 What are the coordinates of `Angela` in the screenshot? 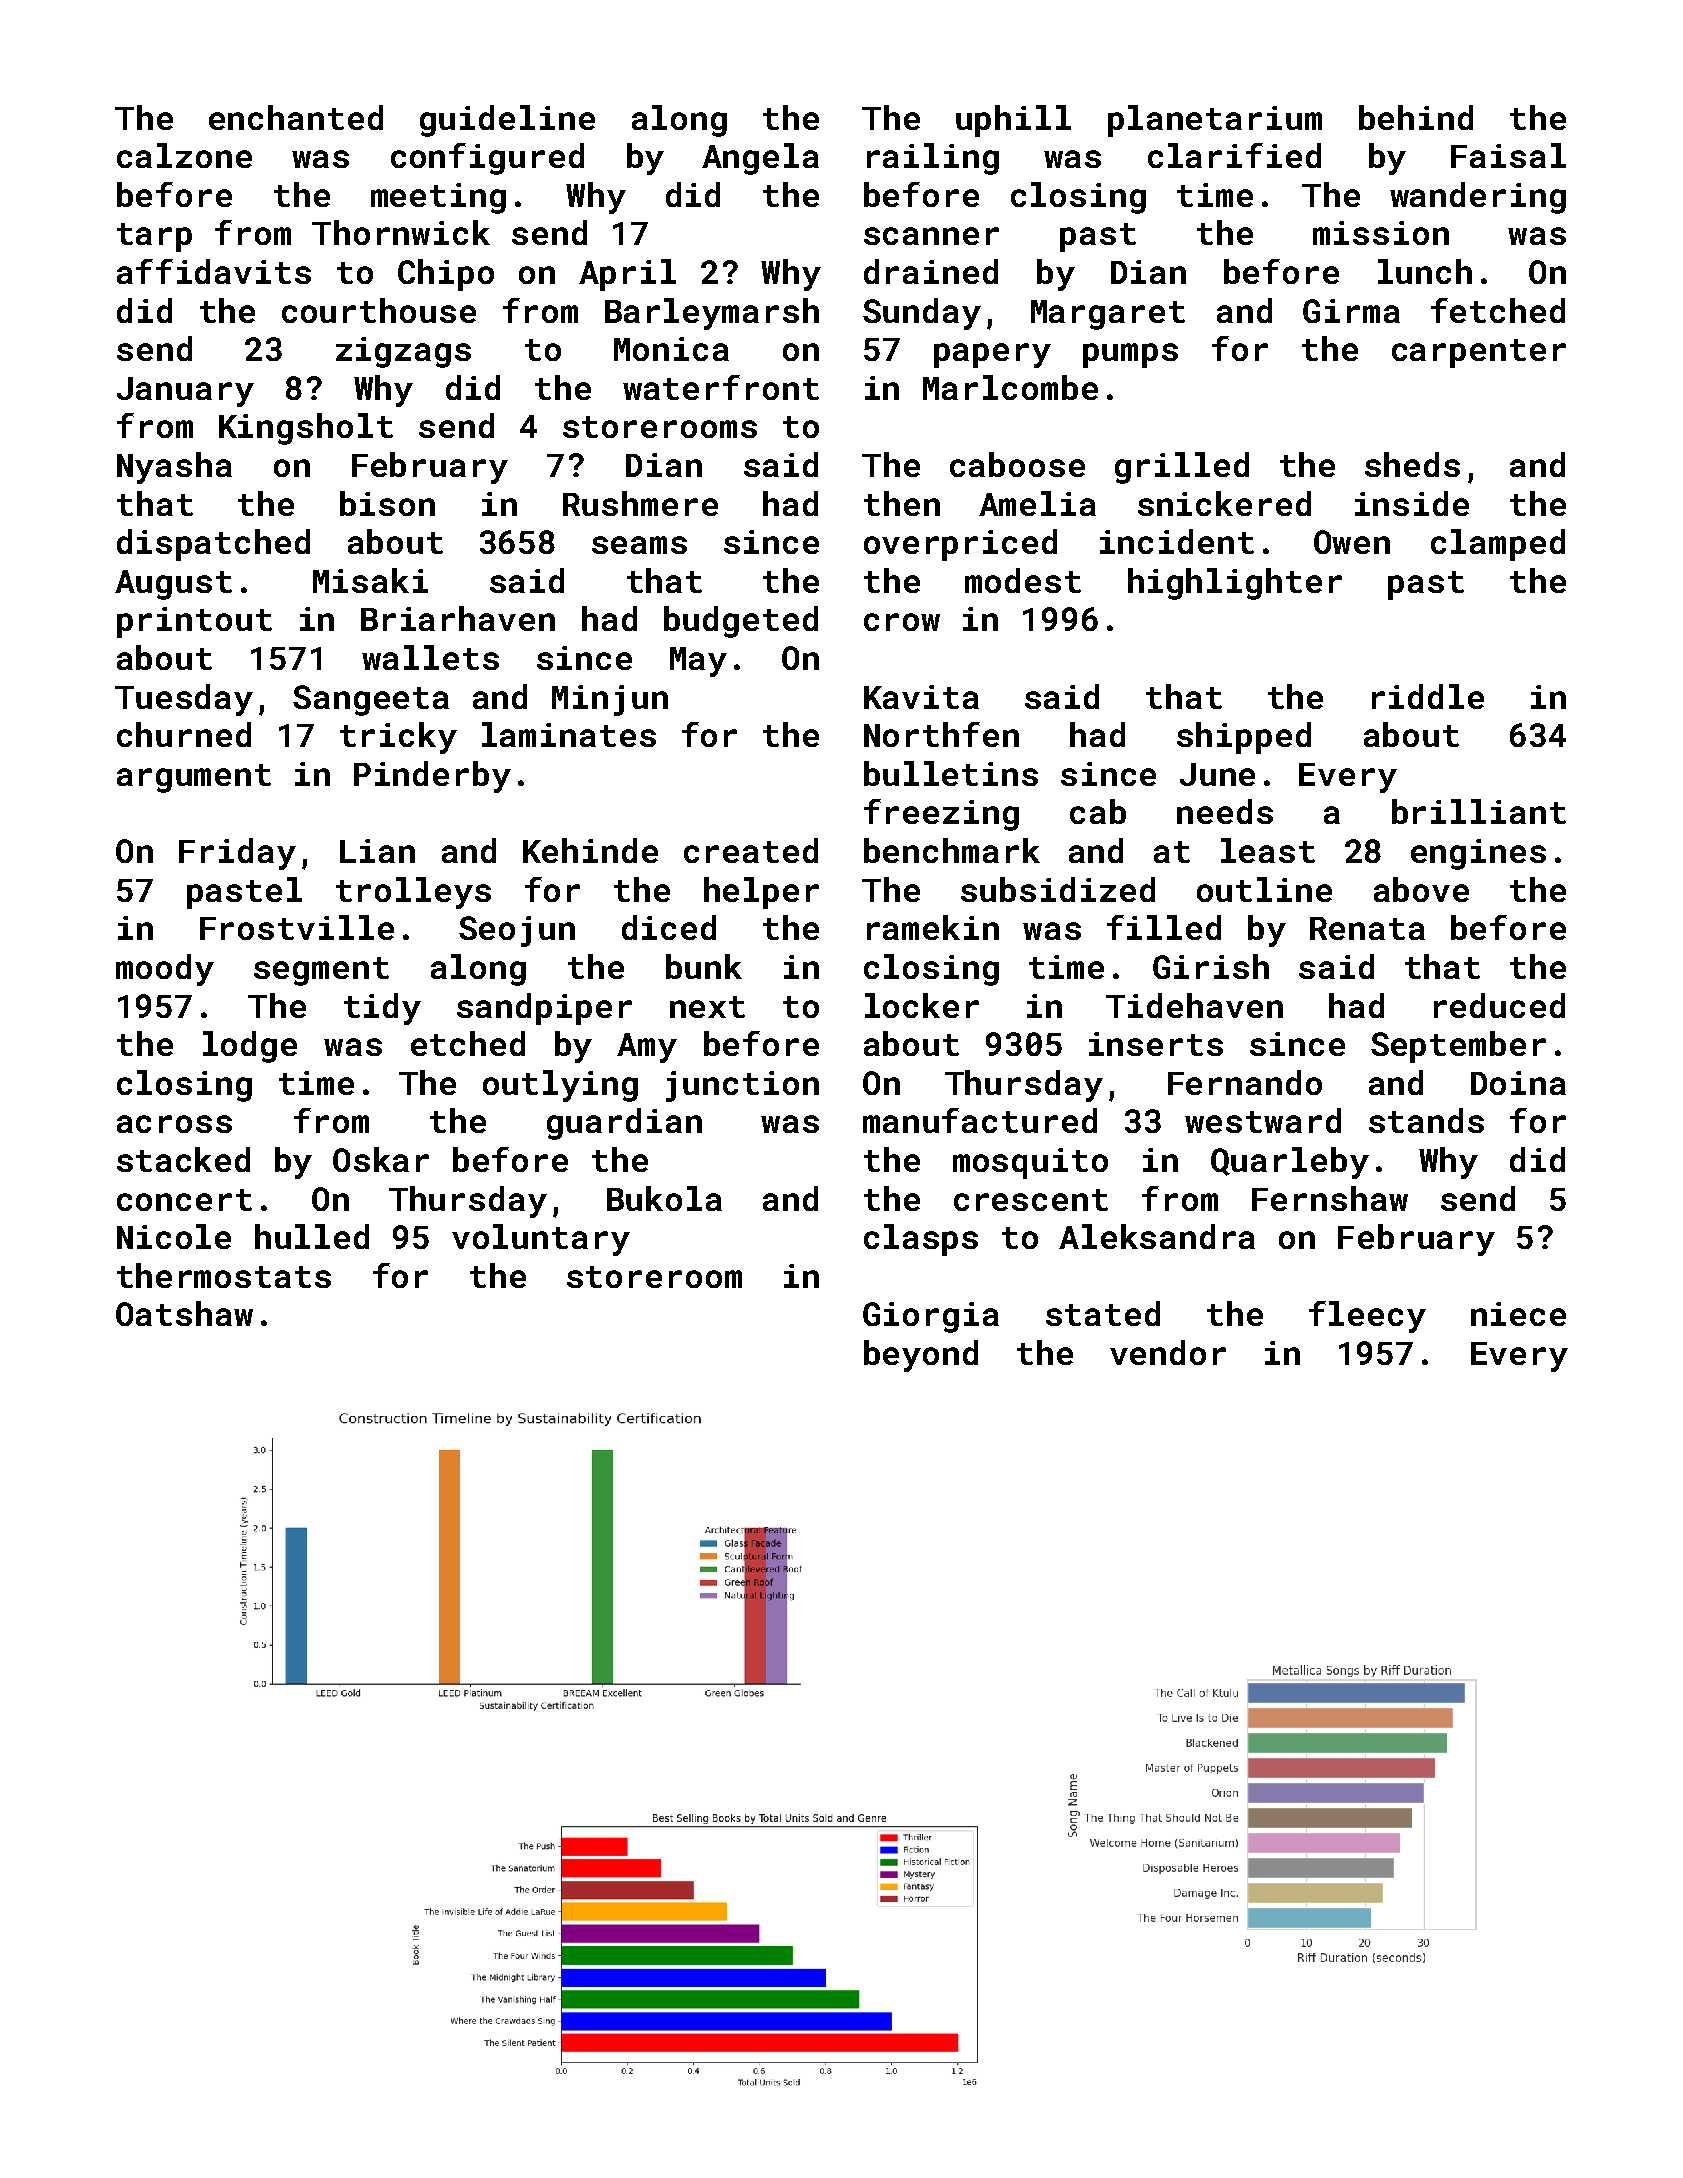 It's located at (760, 159).
